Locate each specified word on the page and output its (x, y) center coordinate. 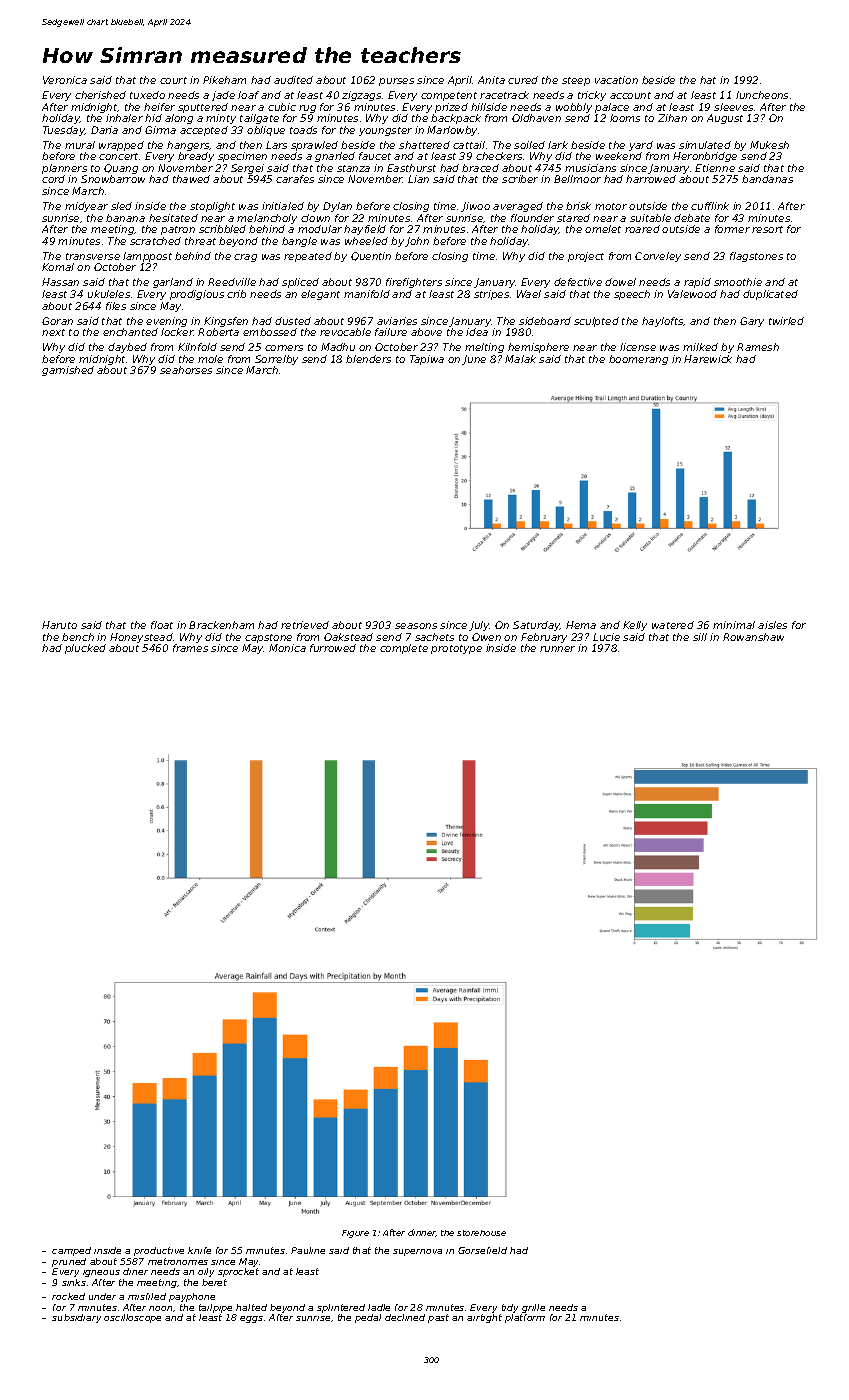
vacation (616, 80)
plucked (85, 649)
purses (396, 82)
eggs (251, 1319)
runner (557, 649)
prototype (456, 649)
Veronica (65, 80)
